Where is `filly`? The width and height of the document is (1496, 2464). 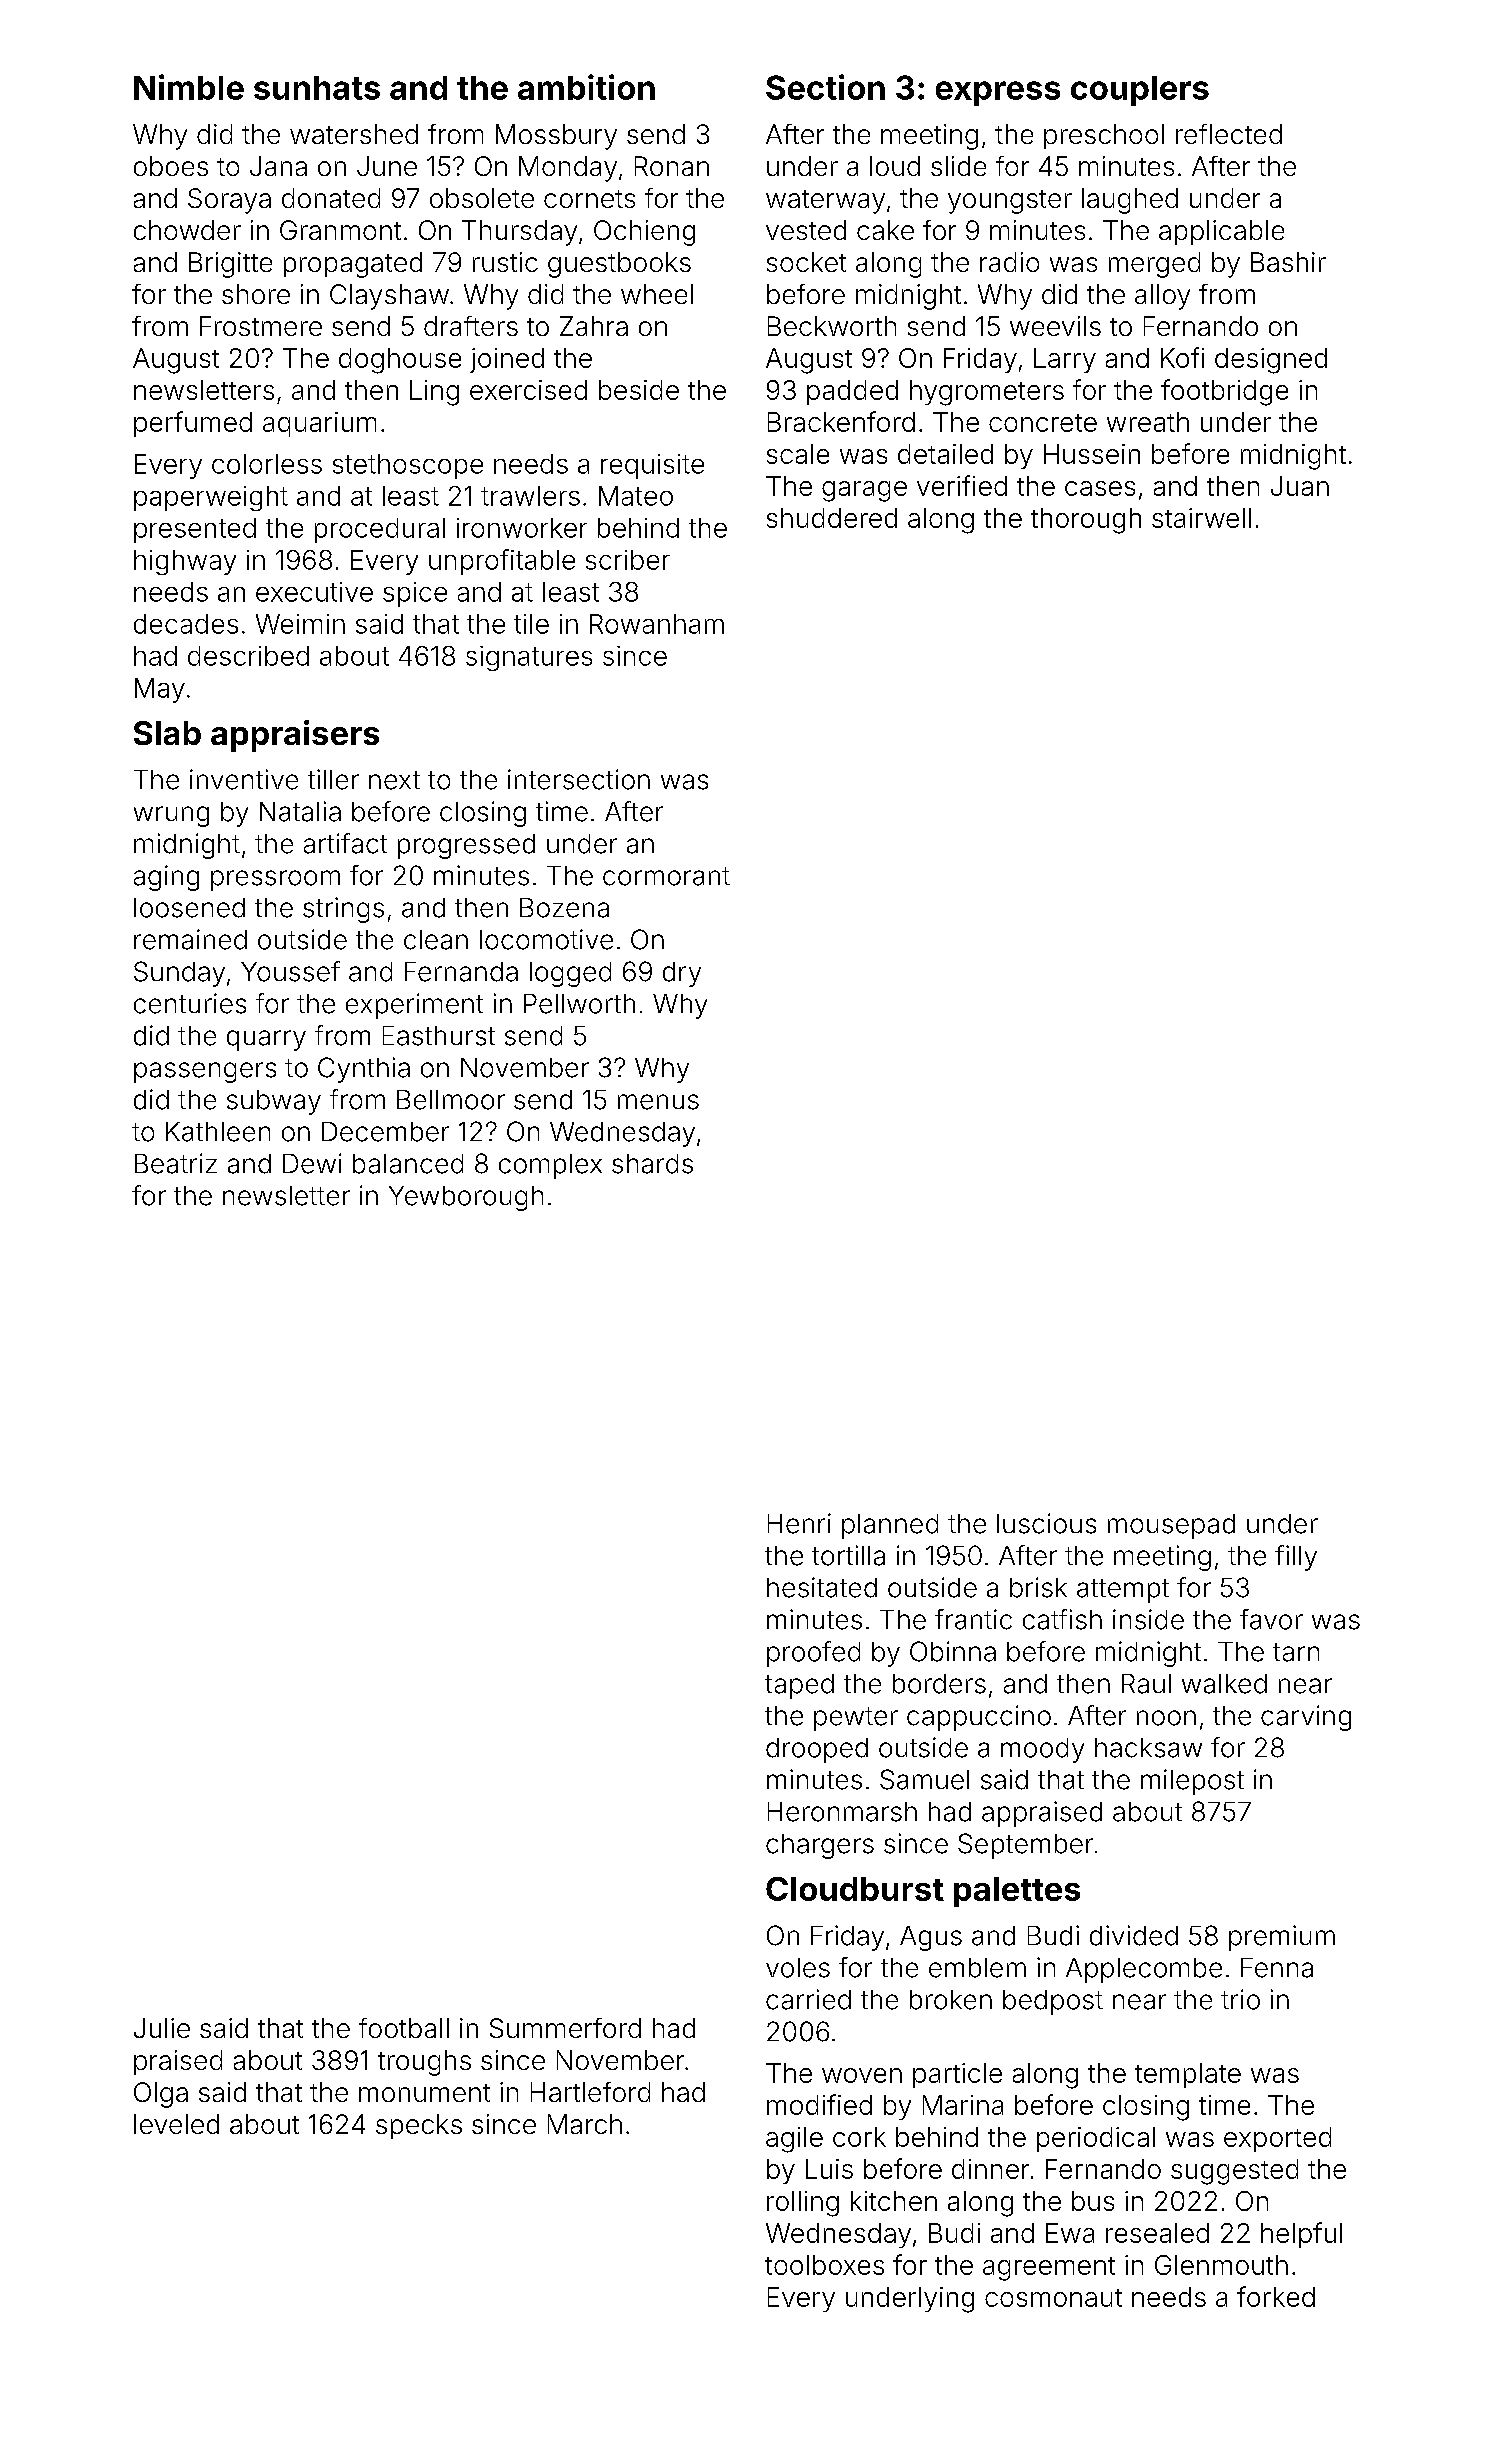
filly is located at coordinates (1296, 1558).
